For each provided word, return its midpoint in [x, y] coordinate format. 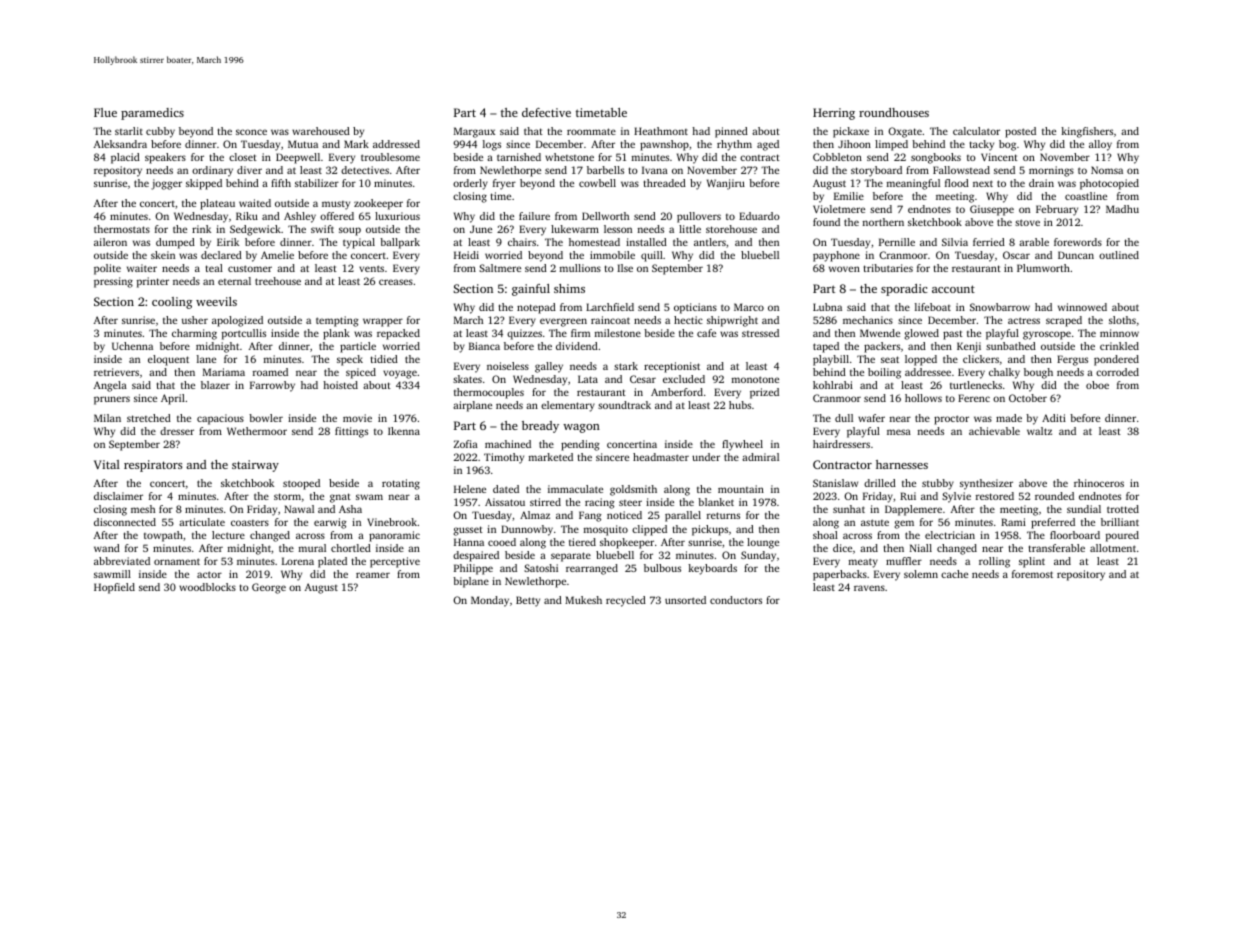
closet [243, 157]
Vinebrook [392, 522]
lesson [618, 229]
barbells [605, 170]
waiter [142, 268]
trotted [1123, 509]
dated [506, 489]
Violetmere [839, 209]
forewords [1078, 242]
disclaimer [118, 496]
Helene [470, 489]
